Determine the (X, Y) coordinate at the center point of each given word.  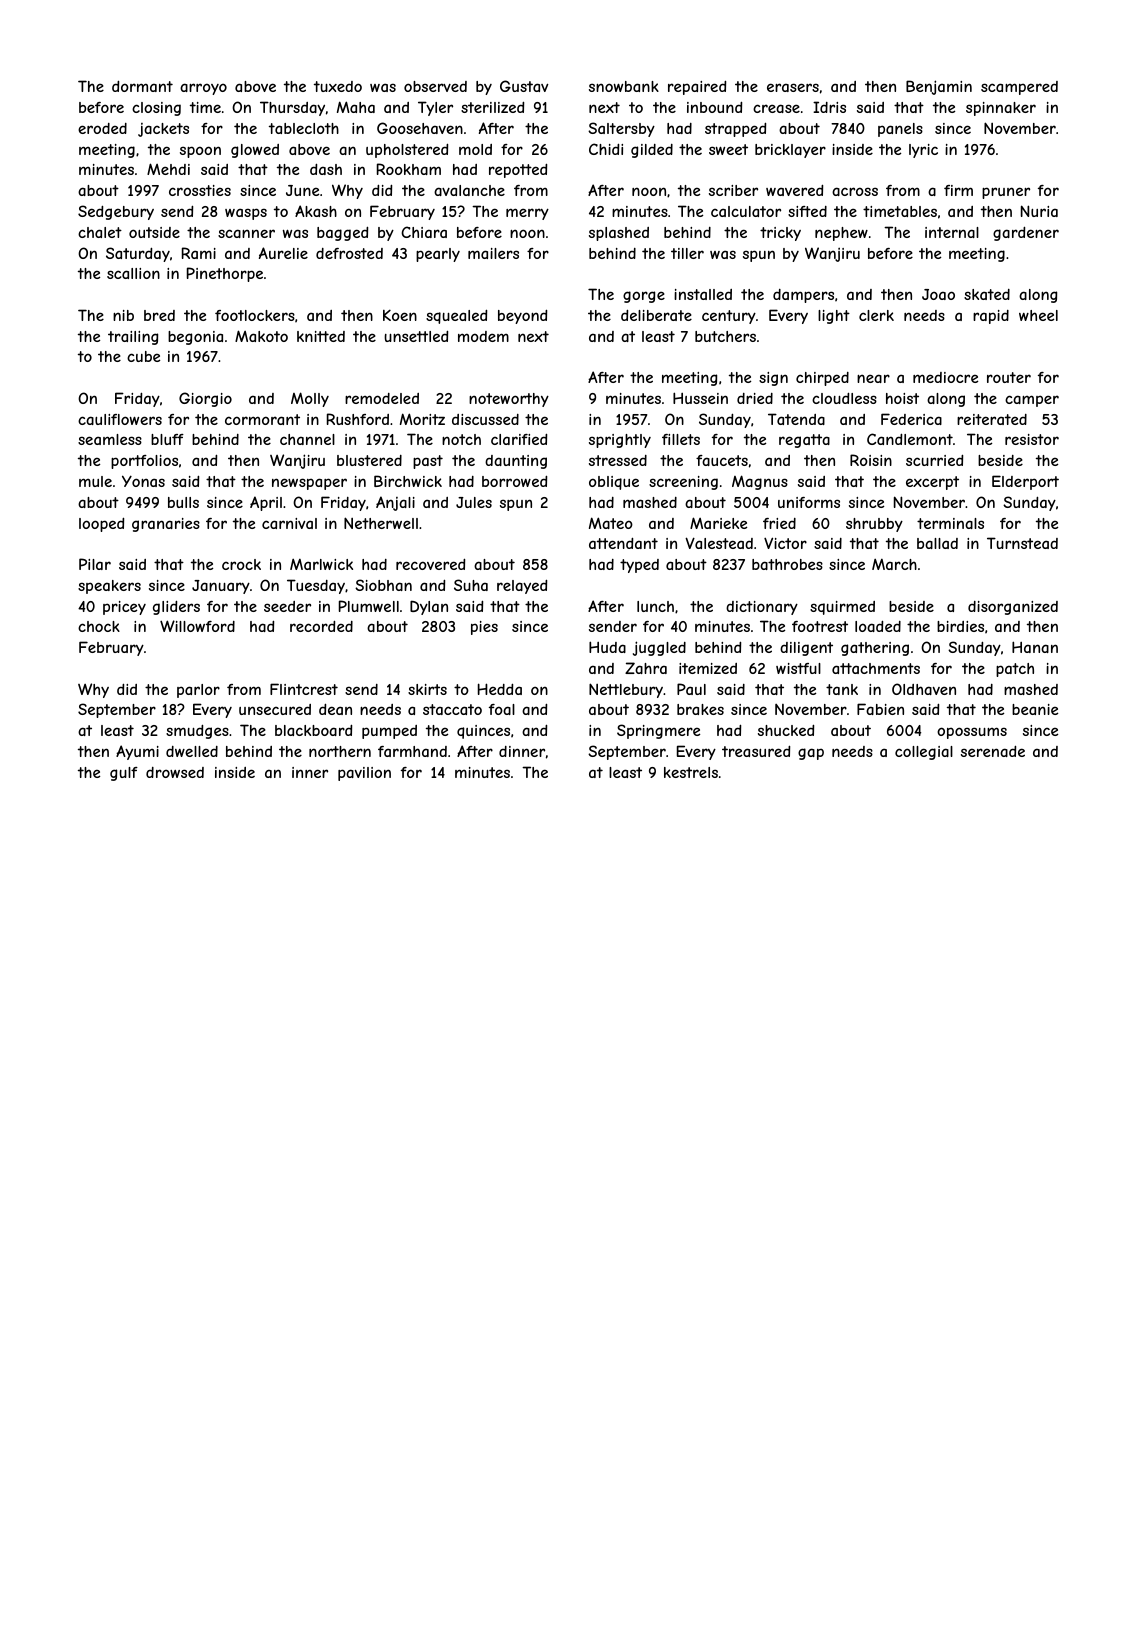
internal (952, 232)
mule (95, 481)
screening (683, 483)
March (894, 564)
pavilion (364, 774)
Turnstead (1022, 543)
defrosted (349, 253)
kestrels (691, 772)
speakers (109, 587)
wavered (794, 190)
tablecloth (304, 128)
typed (639, 566)
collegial (924, 753)
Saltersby (621, 129)
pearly (438, 255)
